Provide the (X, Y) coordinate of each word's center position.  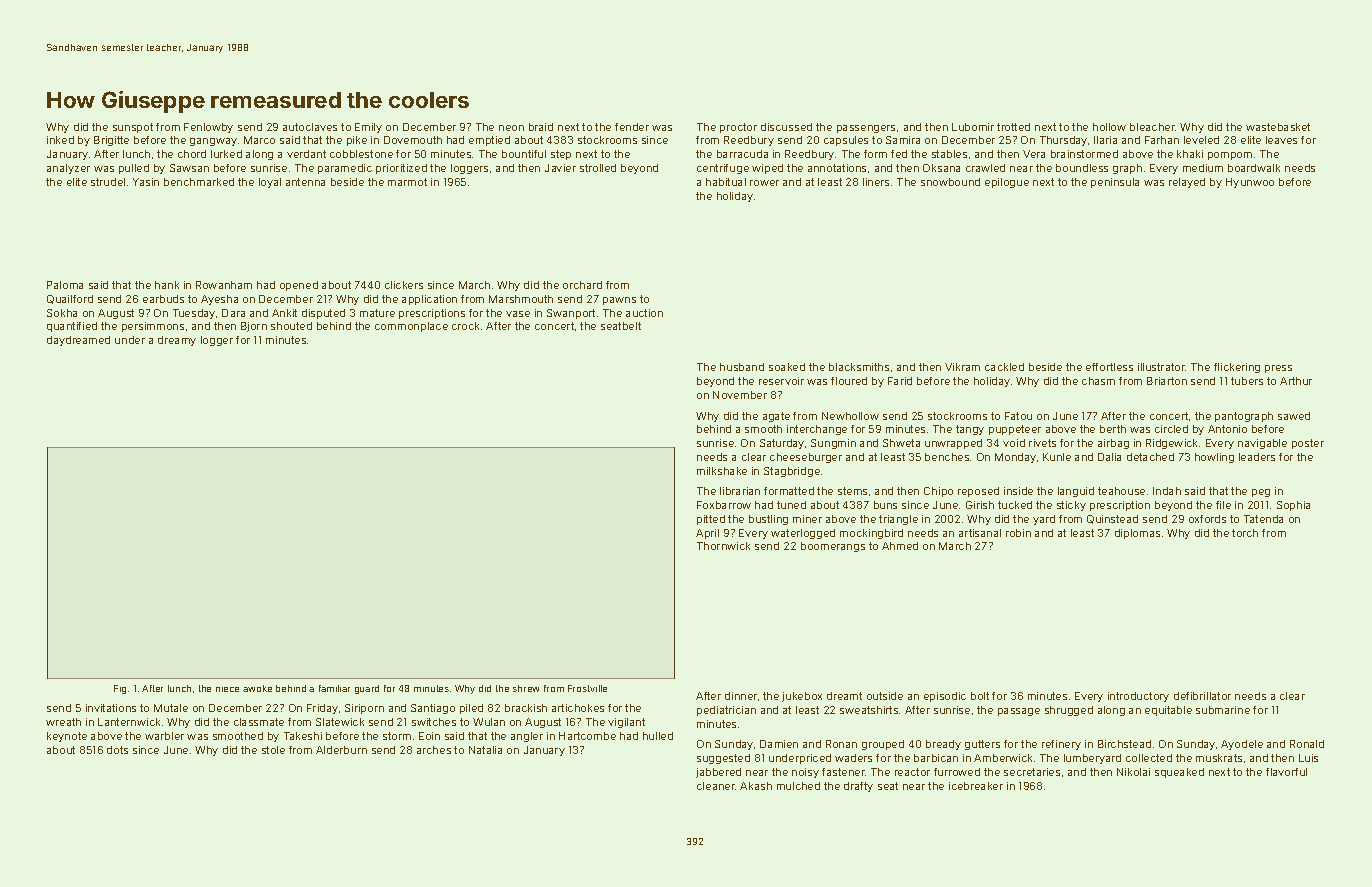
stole (273, 750)
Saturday (782, 444)
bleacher (1152, 127)
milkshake (722, 471)
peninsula (1115, 183)
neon (511, 128)
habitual (726, 182)
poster (1308, 444)
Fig (120, 689)
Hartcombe (587, 736)
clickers (404, 285)
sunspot (133, 128)
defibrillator (1202, 696)
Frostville (587, 688)
